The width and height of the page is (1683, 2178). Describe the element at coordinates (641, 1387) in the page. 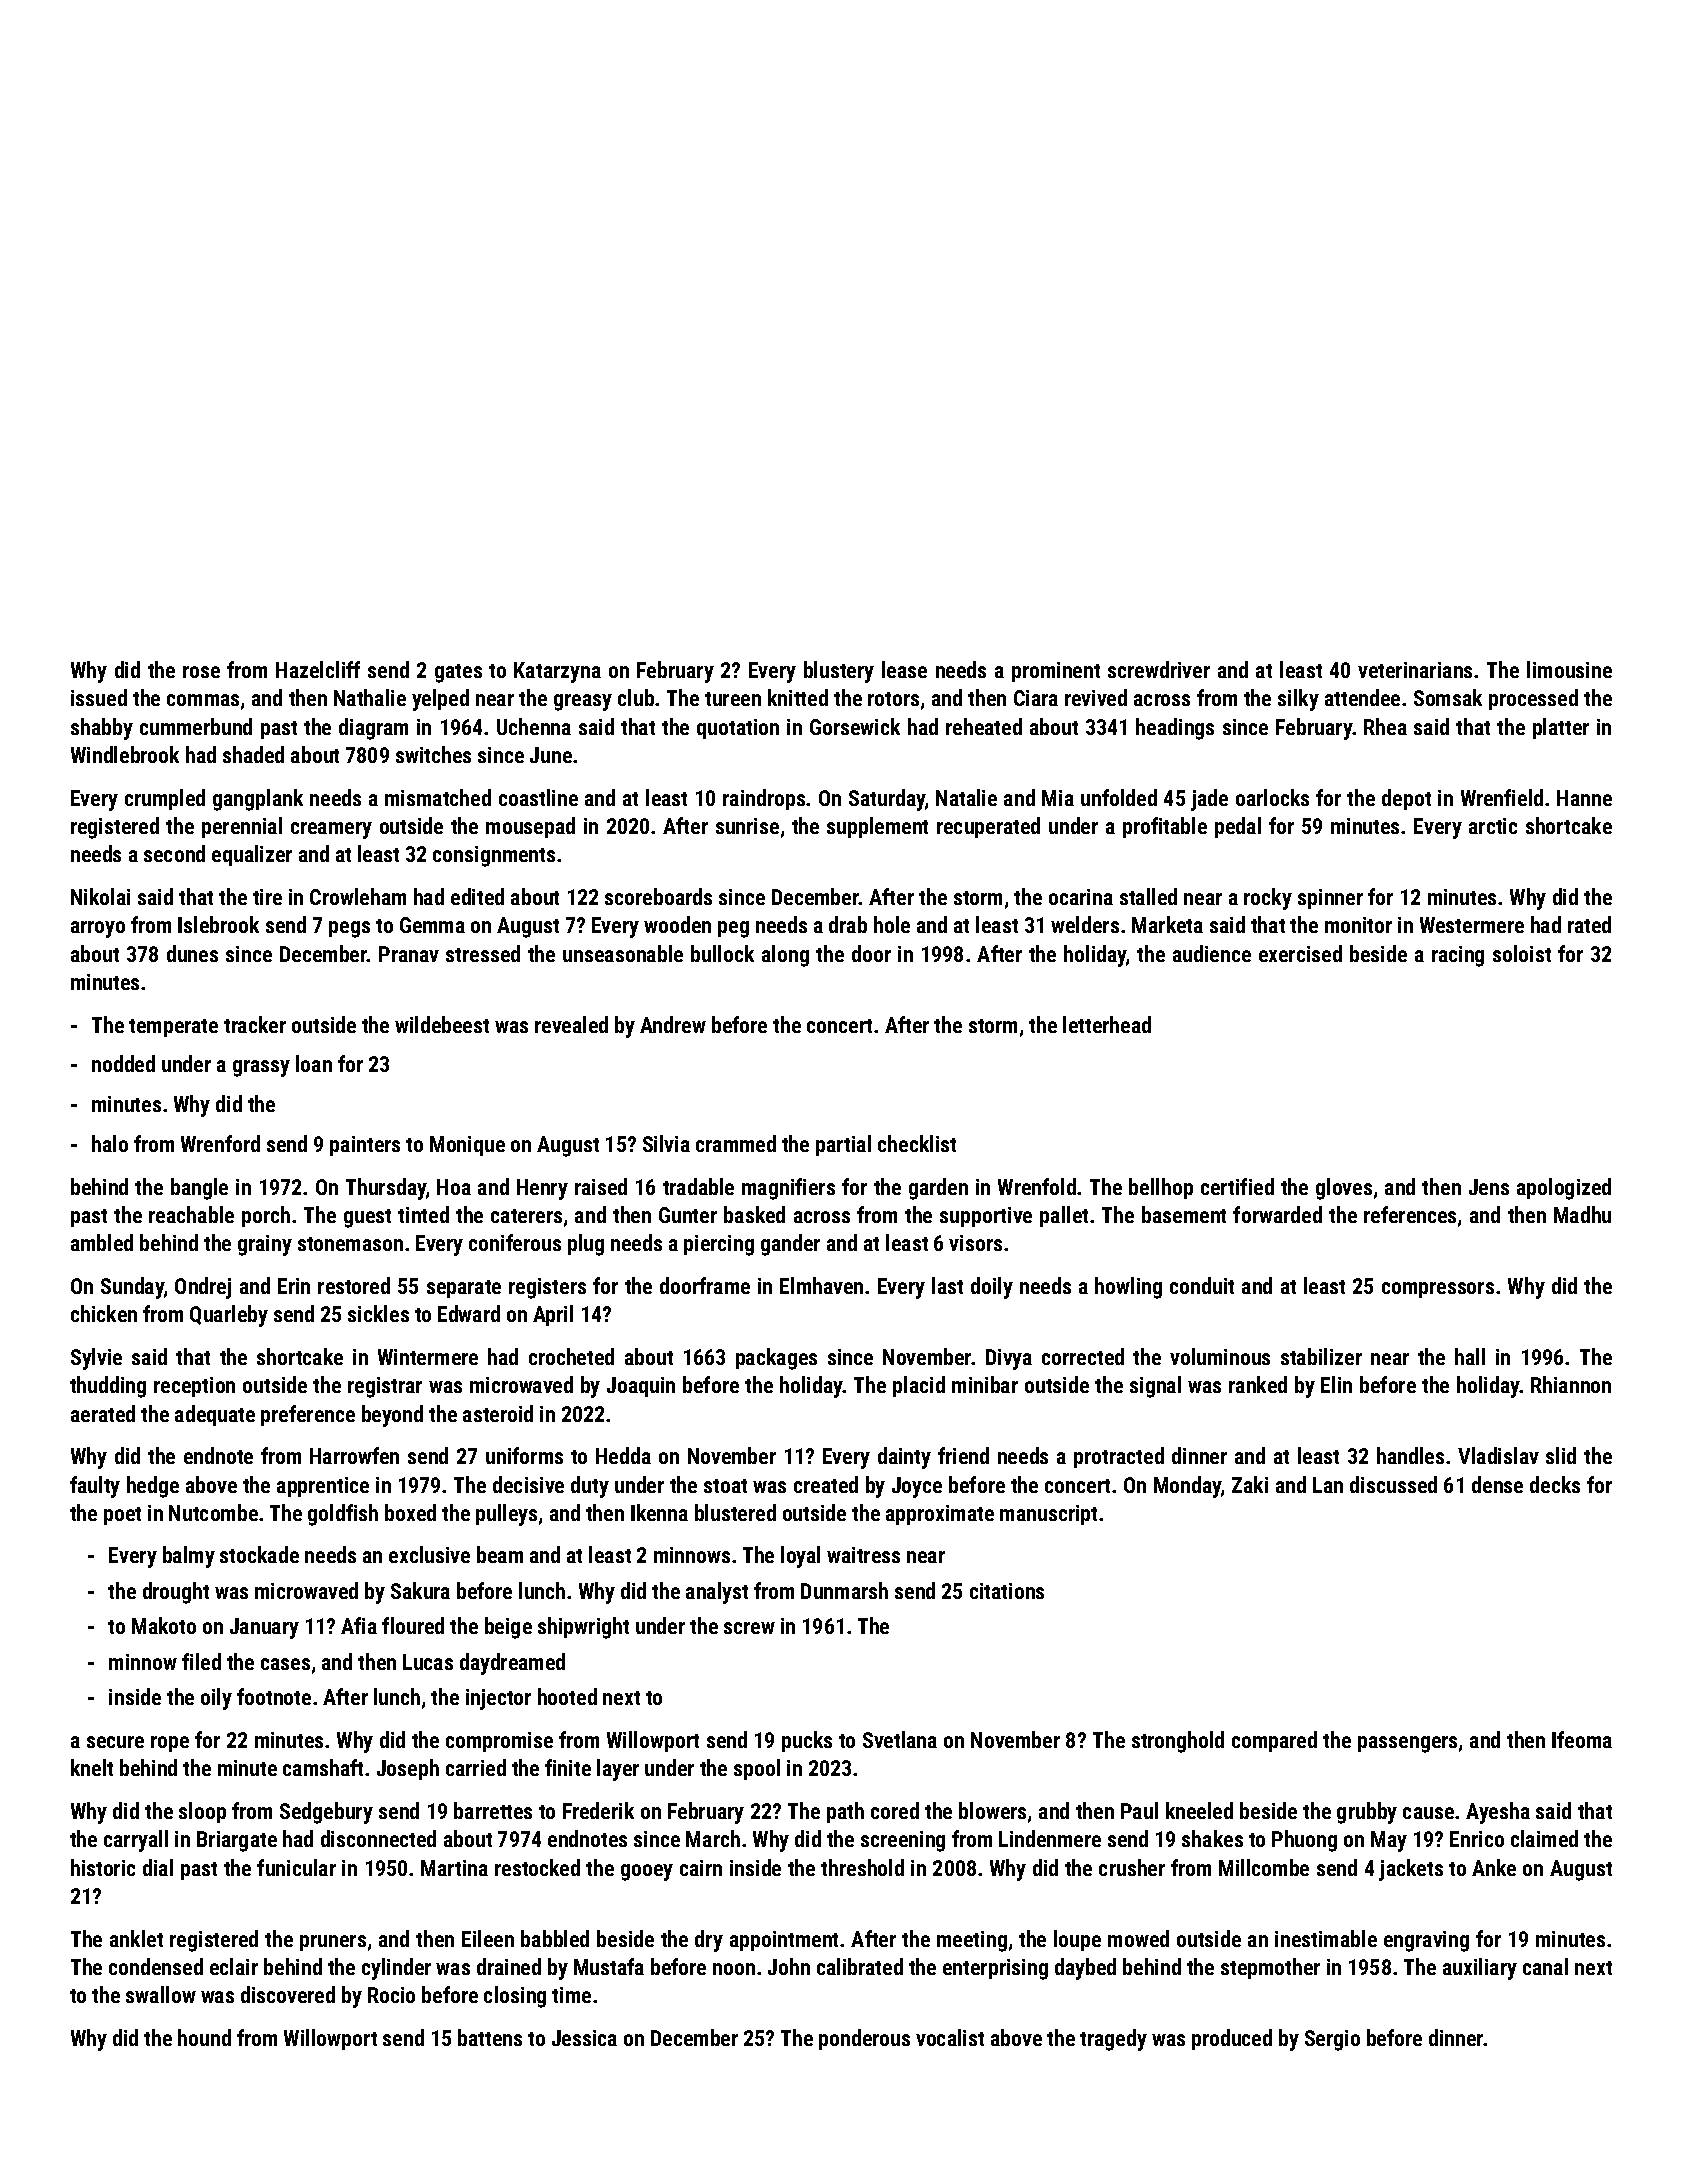

I see `Joaquin` at that location.
